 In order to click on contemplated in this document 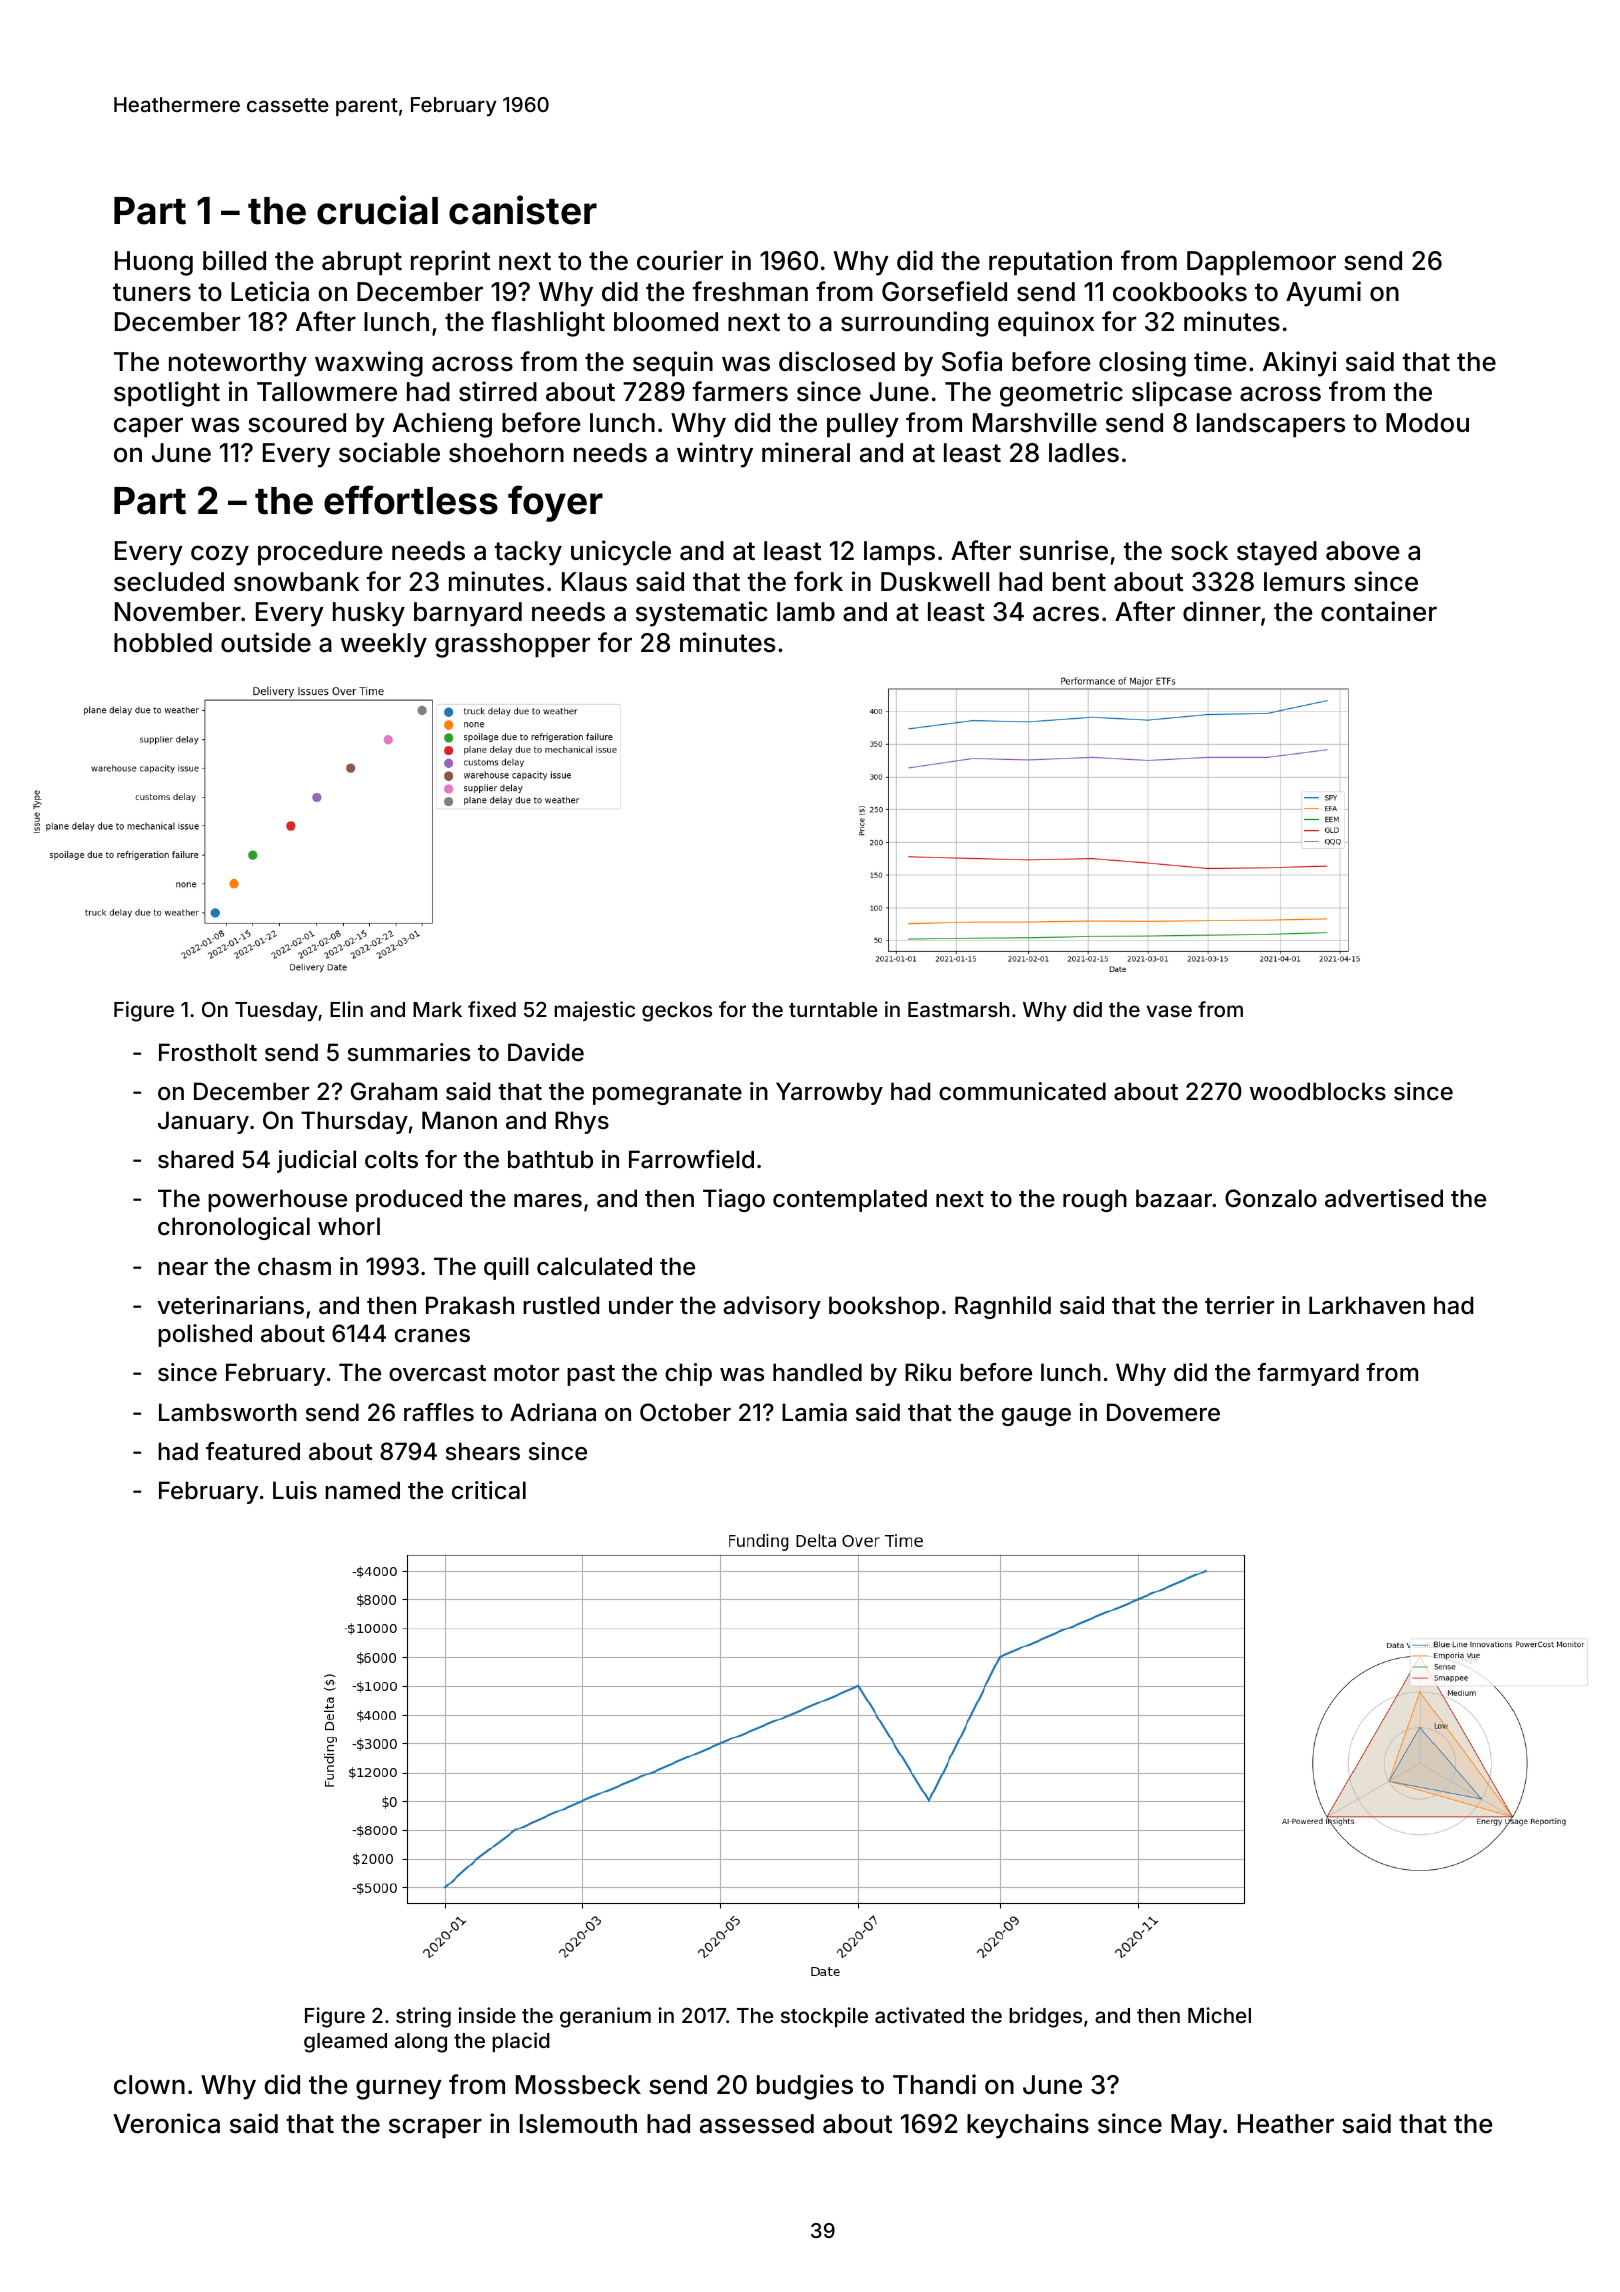, I will do `click(850, 1200)`.
